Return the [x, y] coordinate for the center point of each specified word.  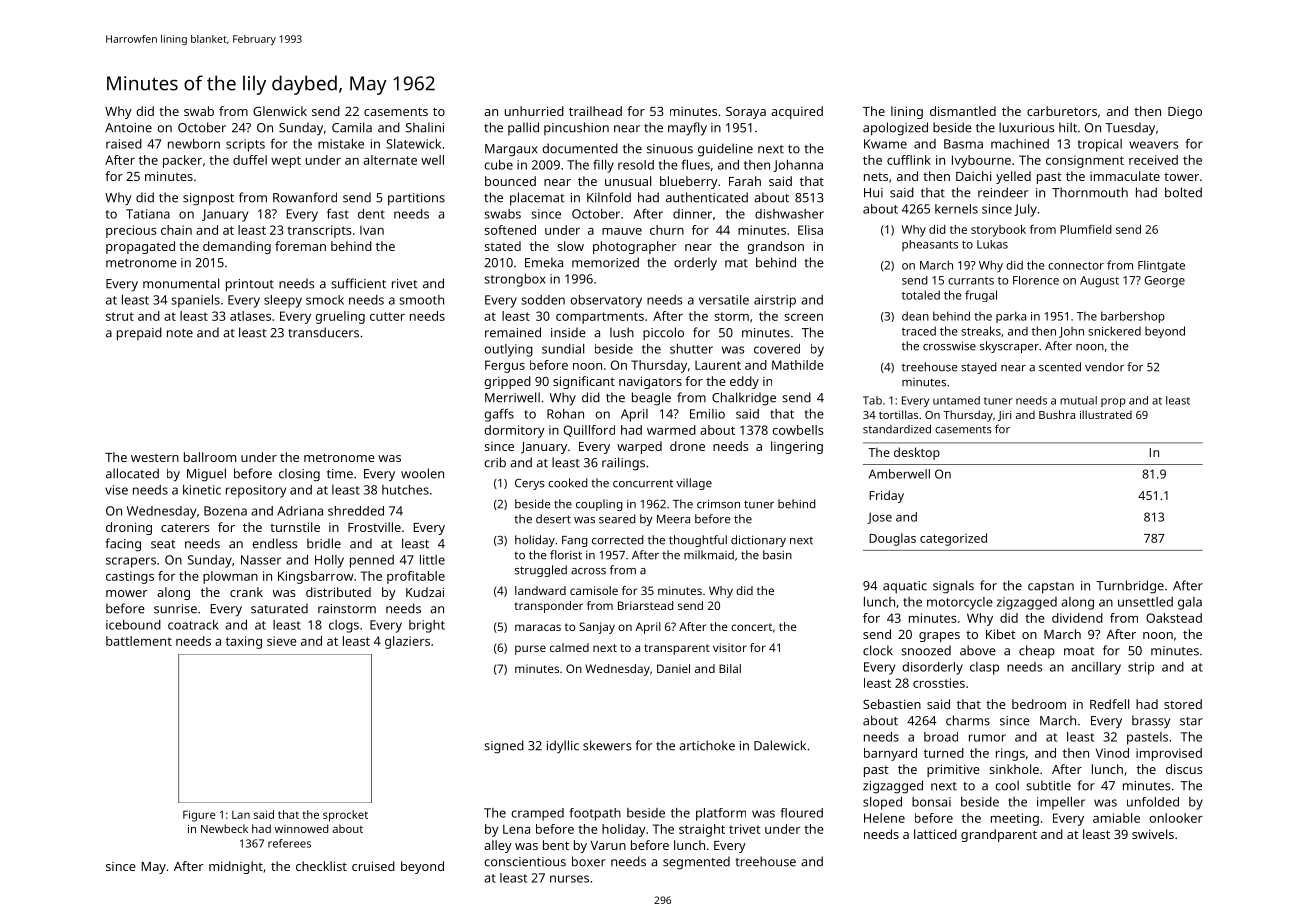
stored [1183, 704]
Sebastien [892, 704]
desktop [917, 453]
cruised [373, 866]
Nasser [261, 560]
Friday [886, 496]
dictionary [758, 541]
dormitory [514, 431]
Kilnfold [609, 197]
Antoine [128, 128]
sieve [282, 641]
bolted [1183, 192]
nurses [569, 879]
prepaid [139, 334]
